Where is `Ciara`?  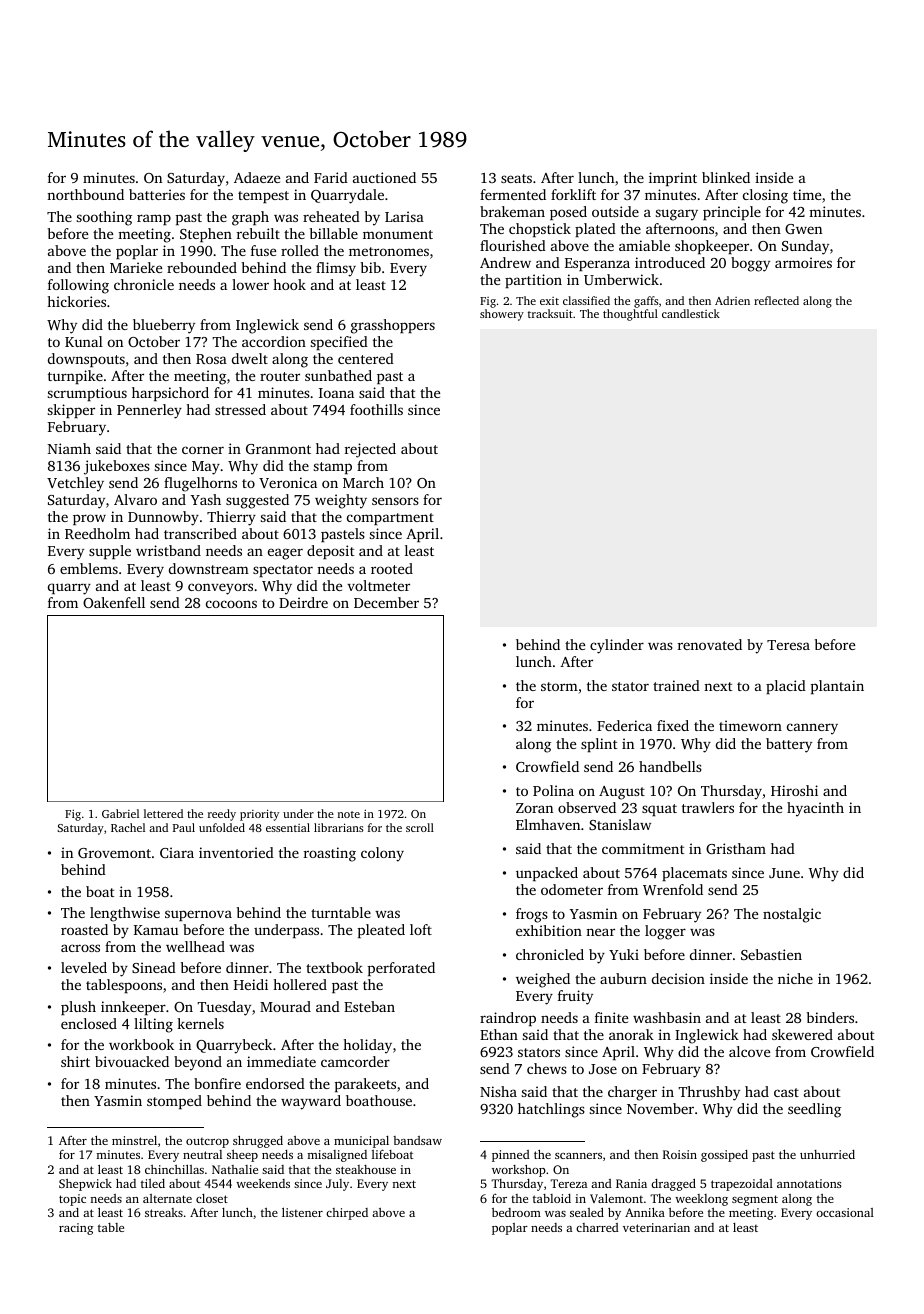 Ciara is located at coordinates (177, 852).
